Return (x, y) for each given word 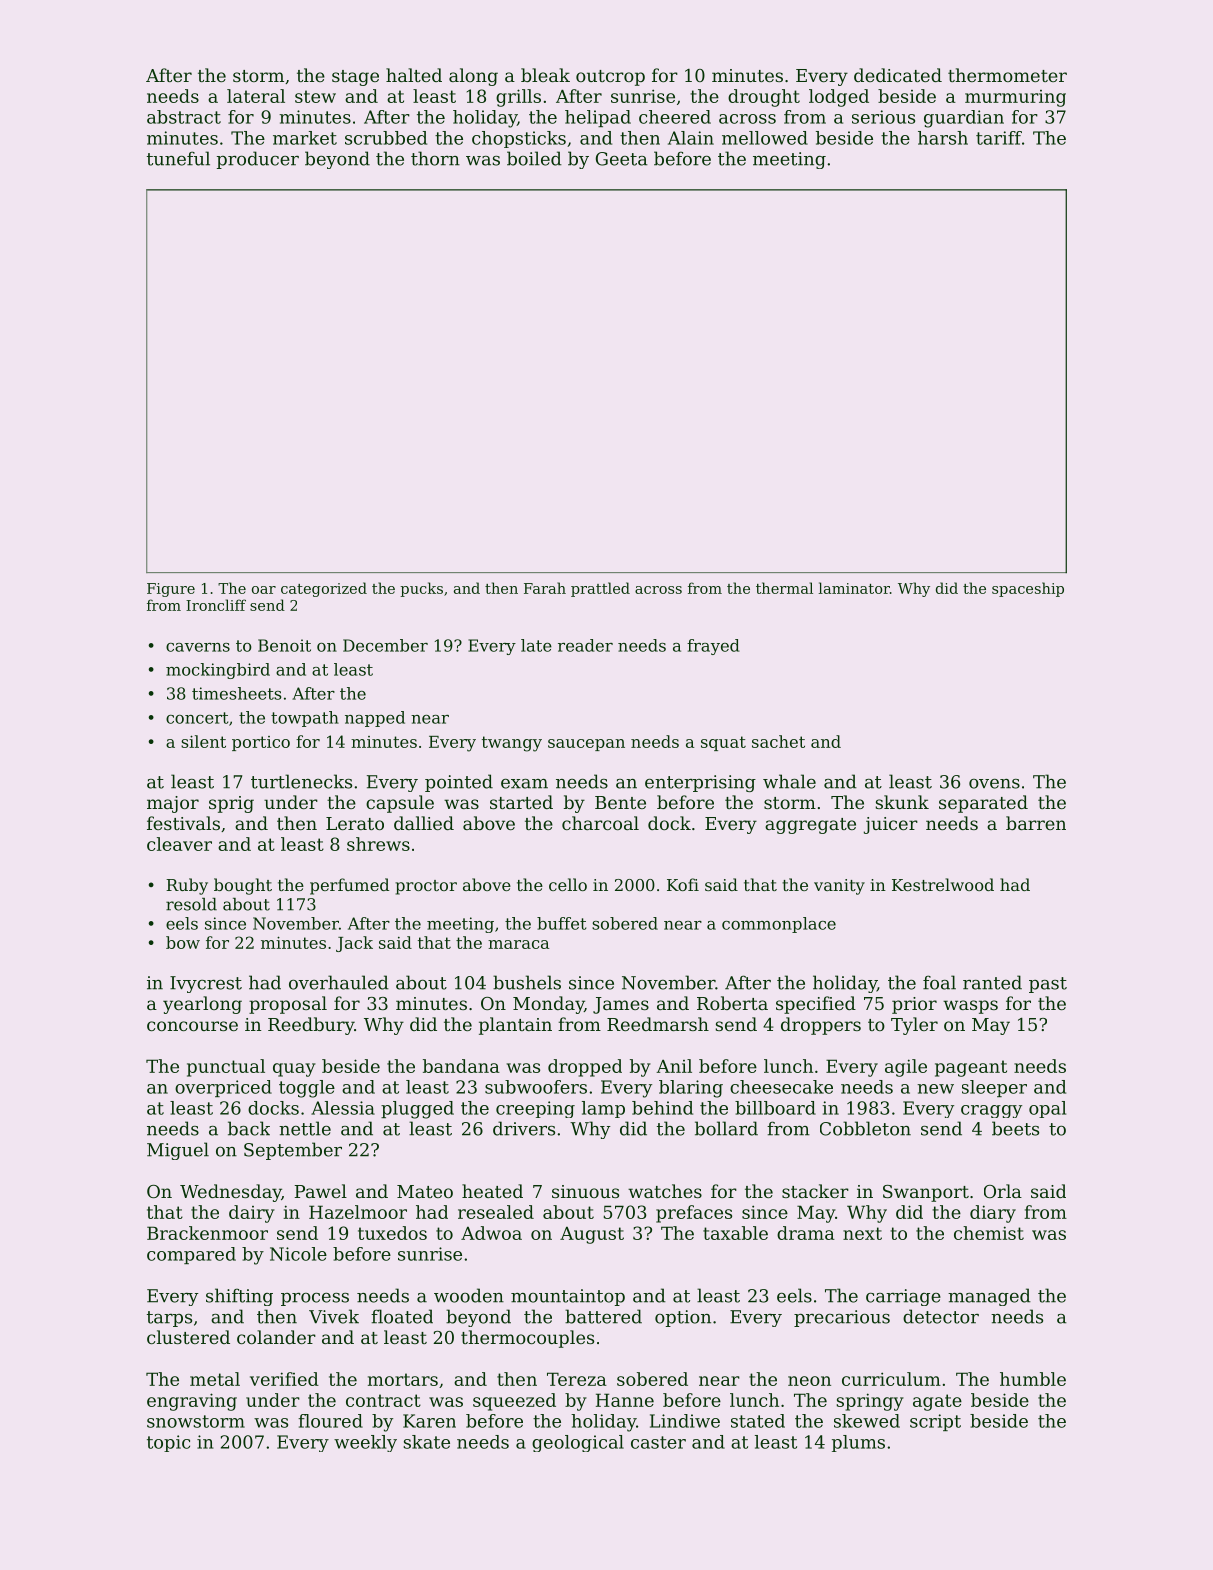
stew (315, 96)
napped (375, 719)
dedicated (898, 75)
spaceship (1028, 589)
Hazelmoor (358, 1212)
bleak (545, 75)
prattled (600, 589)
